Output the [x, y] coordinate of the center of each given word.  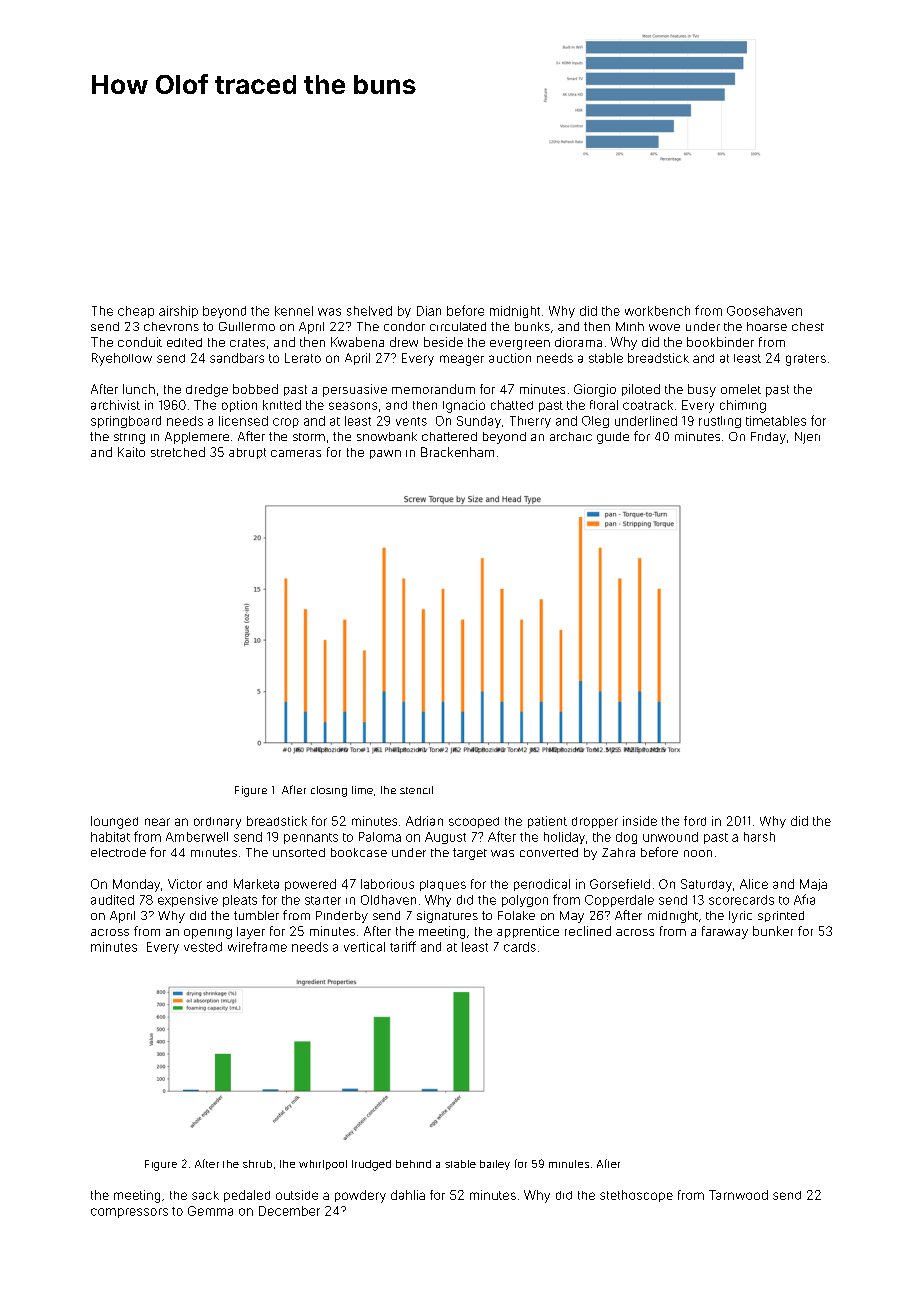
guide [613, 438]
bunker [773, 931]
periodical [542, 885]
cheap [136, 312]
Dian [429, 311]
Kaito [131, 452]
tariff [403, 946]
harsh [759, 837]
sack [205, 1195]
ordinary [217, 823]
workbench [657, 311]
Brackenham [457, 452]
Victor [185, 884]
